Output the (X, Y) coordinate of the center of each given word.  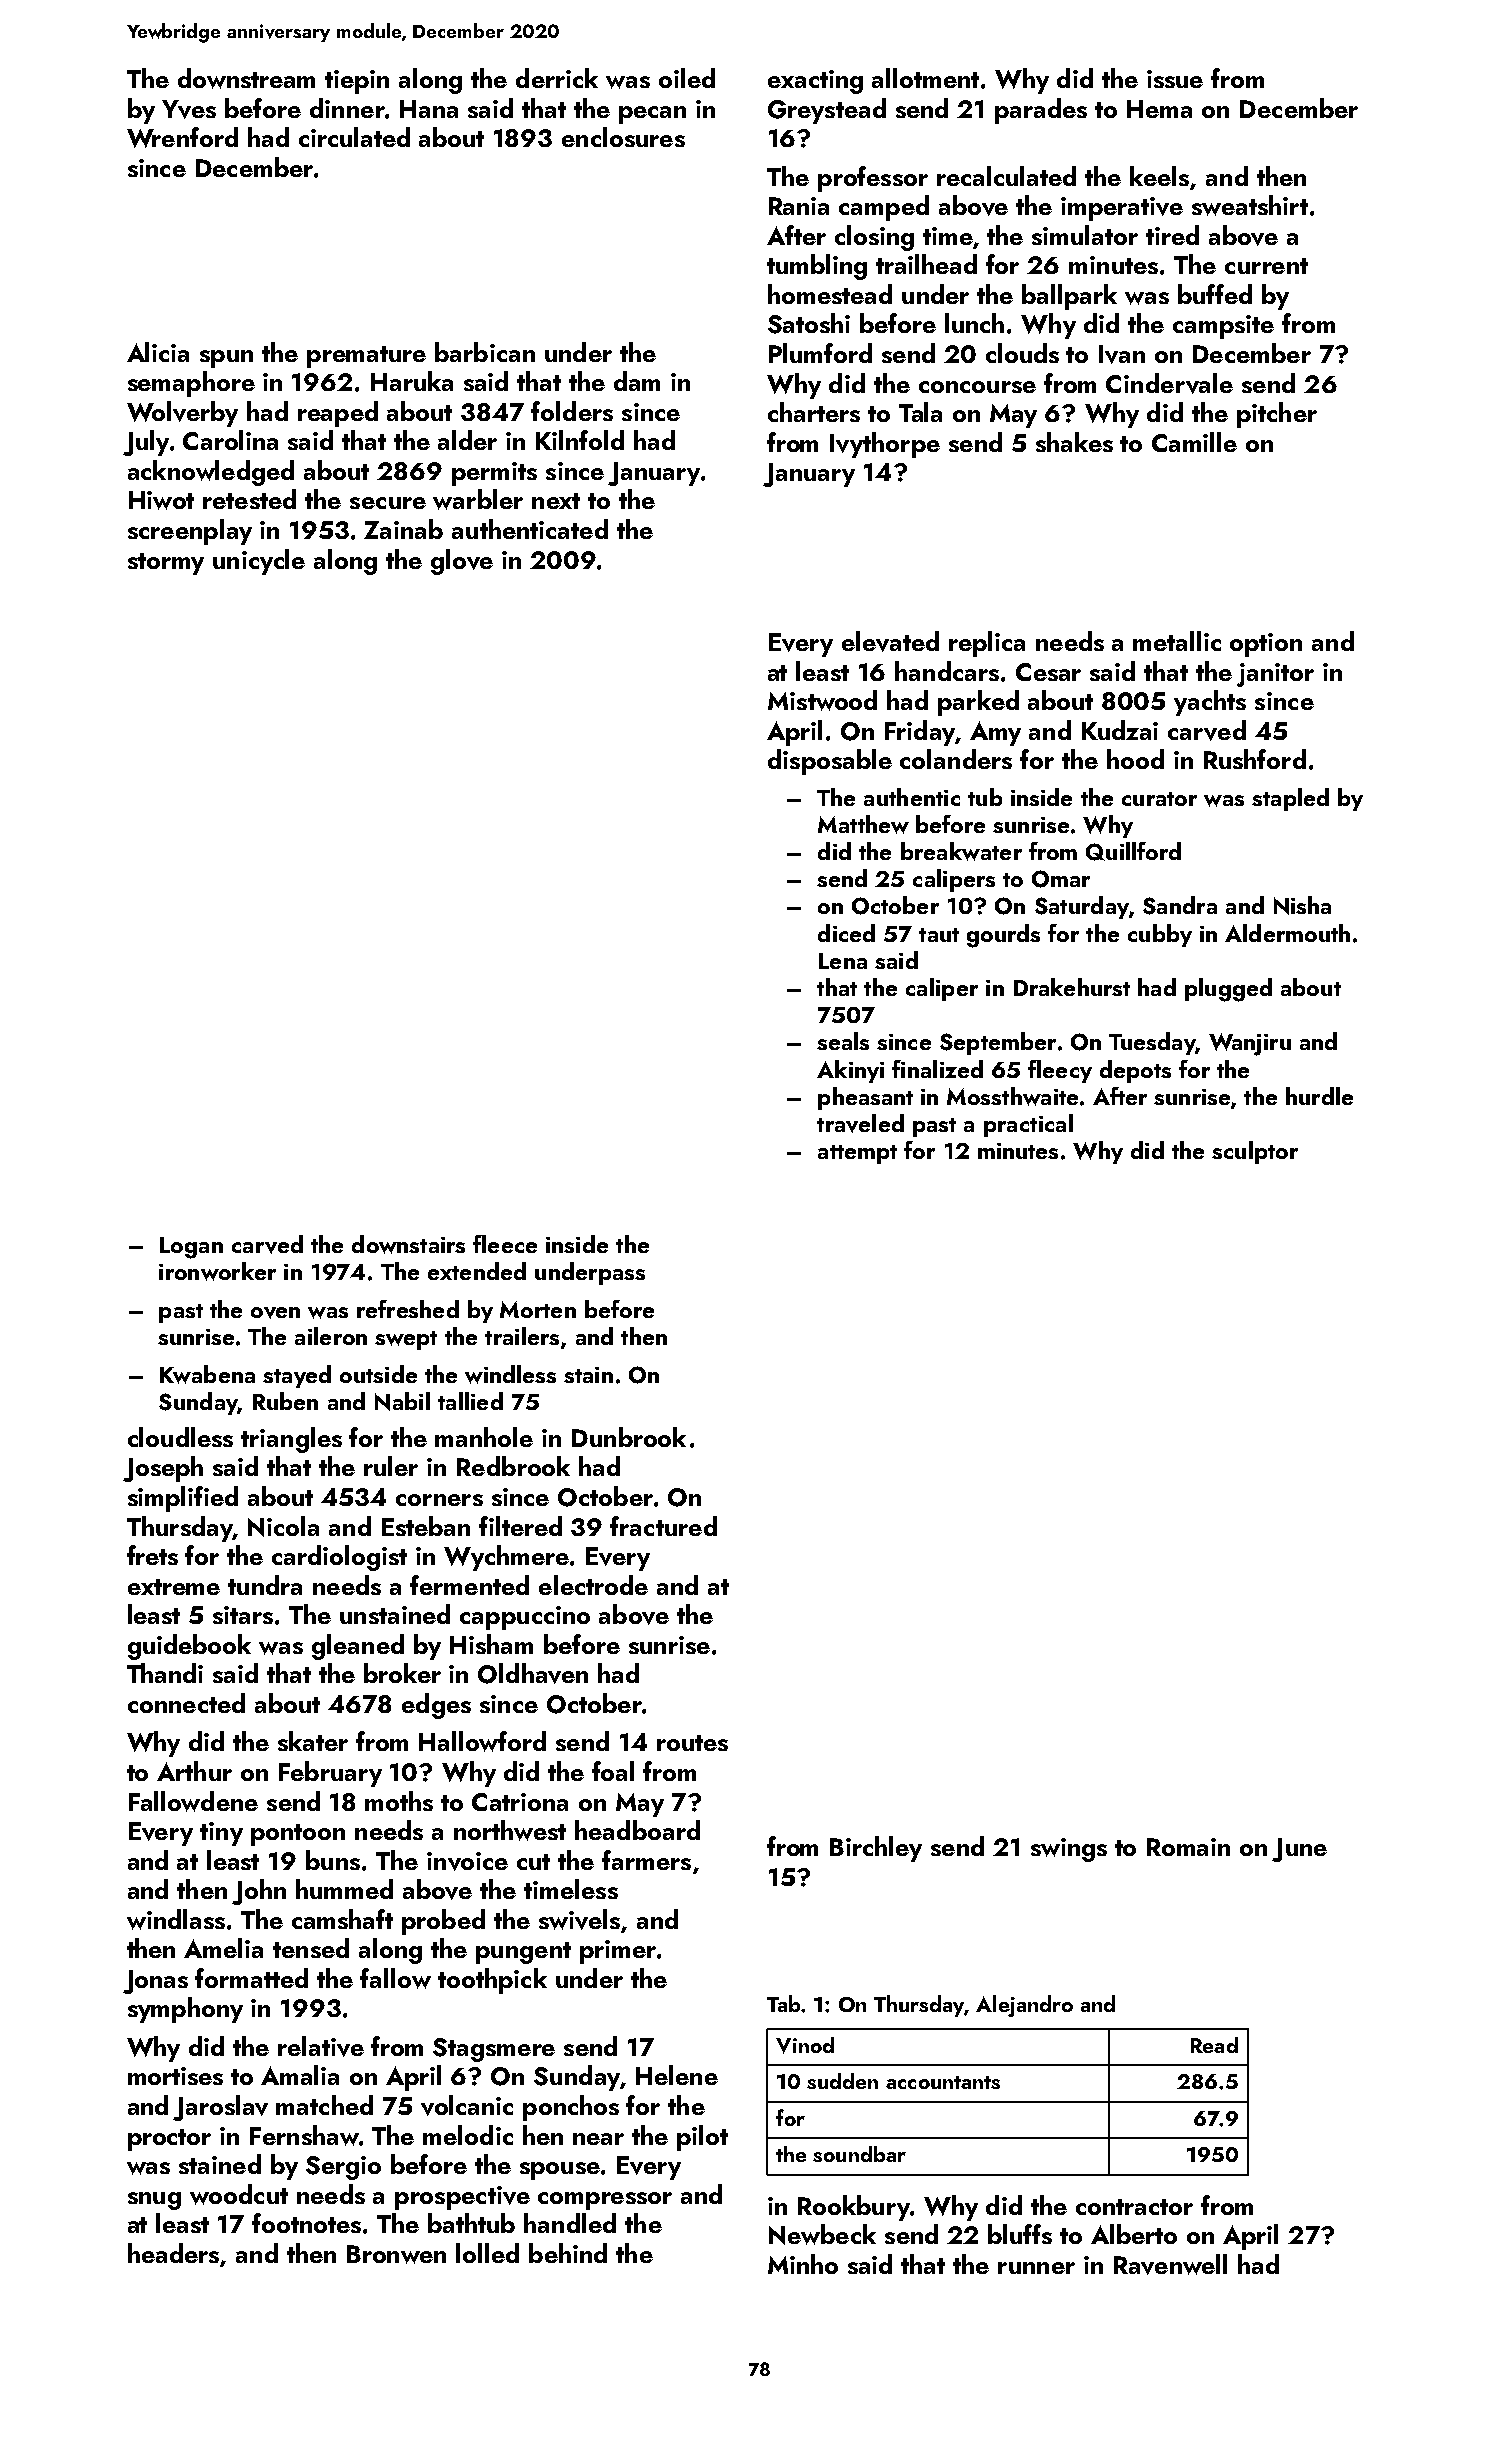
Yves (189, 109)
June (1299, 1850)
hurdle (1319, 1096)
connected (186, 1703)
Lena (843, 961)
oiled (687, 78)
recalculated (1006, 176)
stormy (166, 564)
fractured (663, 1526)
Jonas (155, 1982)
